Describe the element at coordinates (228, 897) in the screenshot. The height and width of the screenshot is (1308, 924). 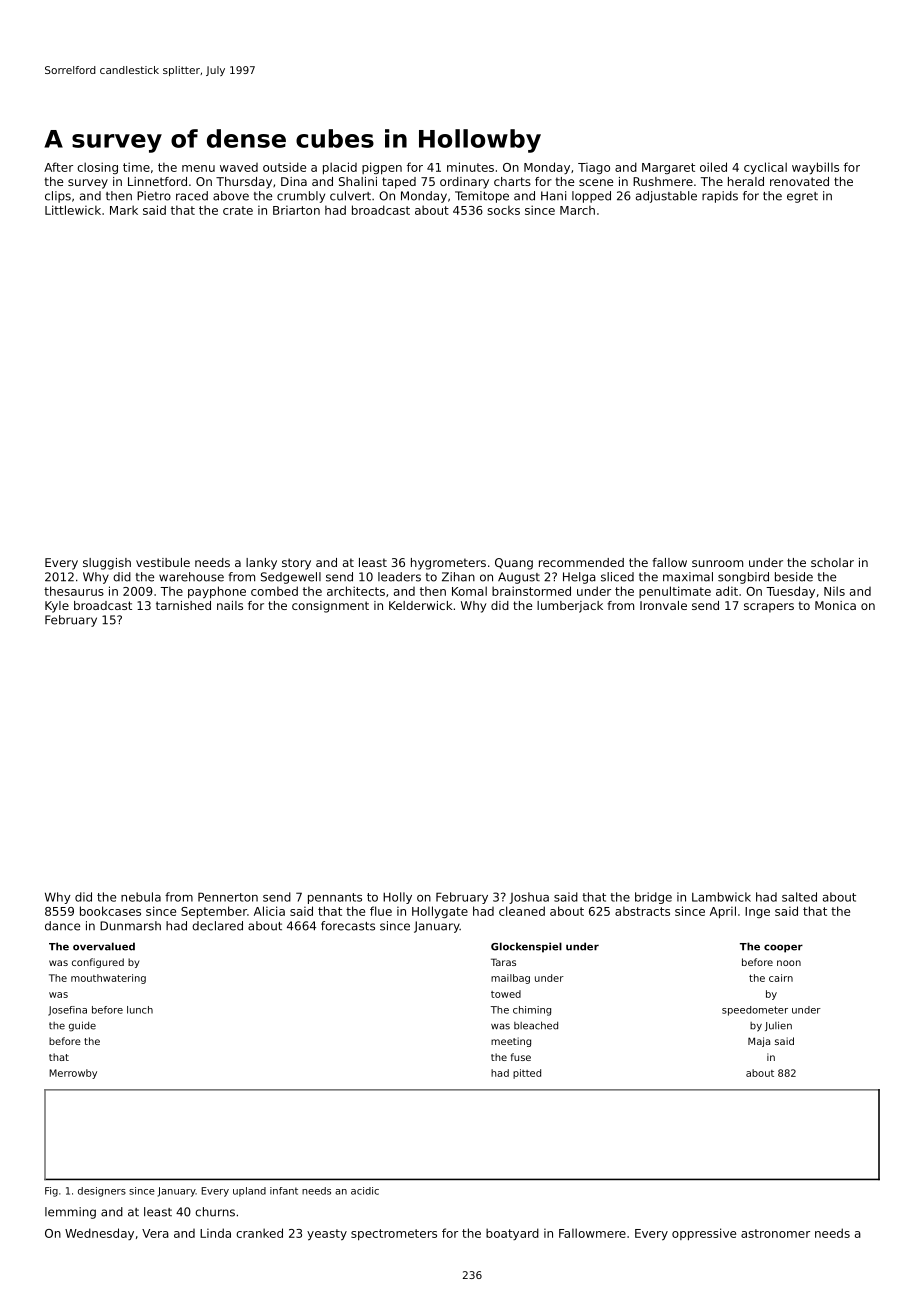
I see `Pennerton` at that location.
